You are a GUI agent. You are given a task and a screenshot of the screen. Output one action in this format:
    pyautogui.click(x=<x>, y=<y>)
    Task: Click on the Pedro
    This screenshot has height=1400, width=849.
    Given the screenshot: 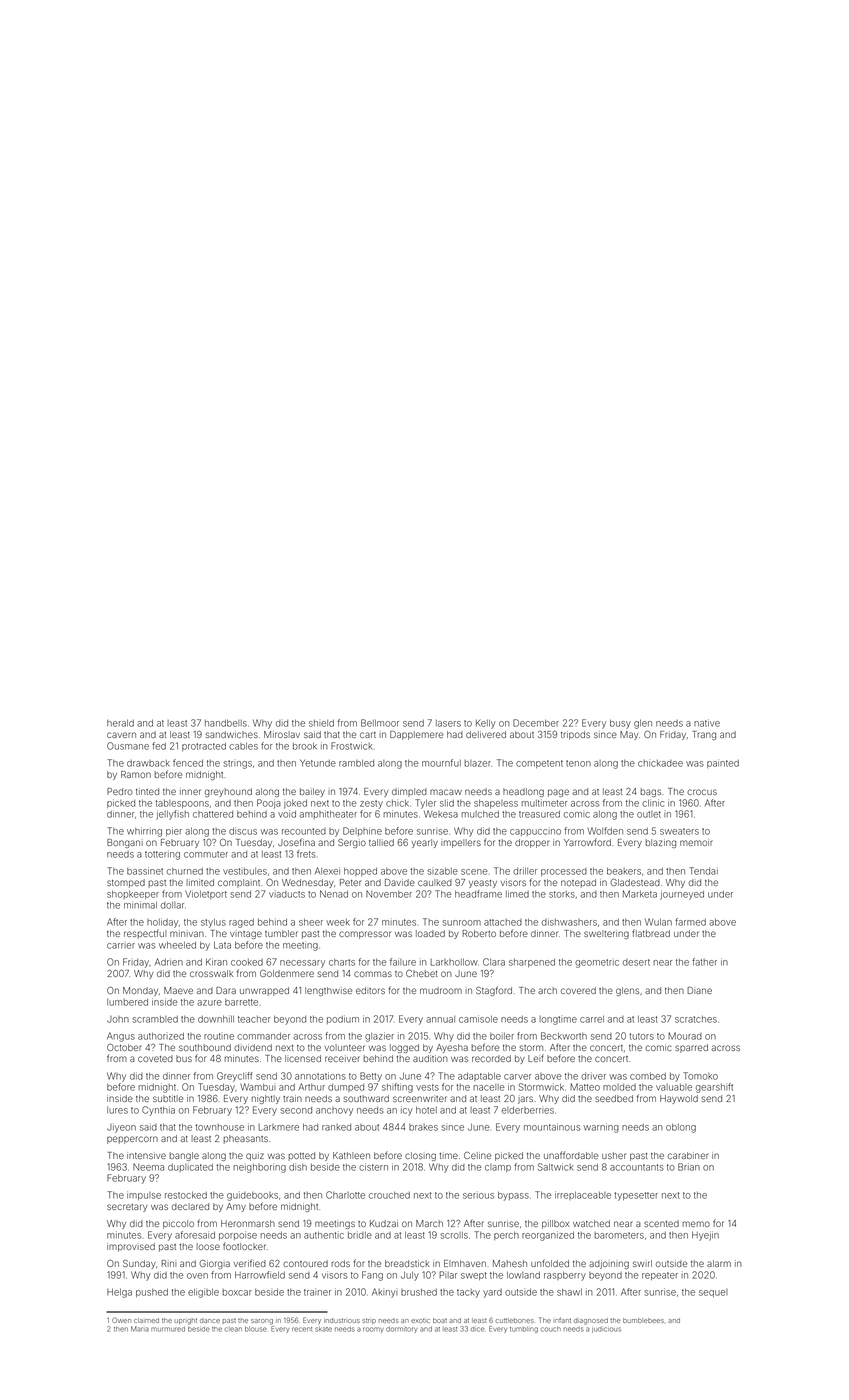 What is the action you would take?
    pyautogui.click(x=120, y=791)
